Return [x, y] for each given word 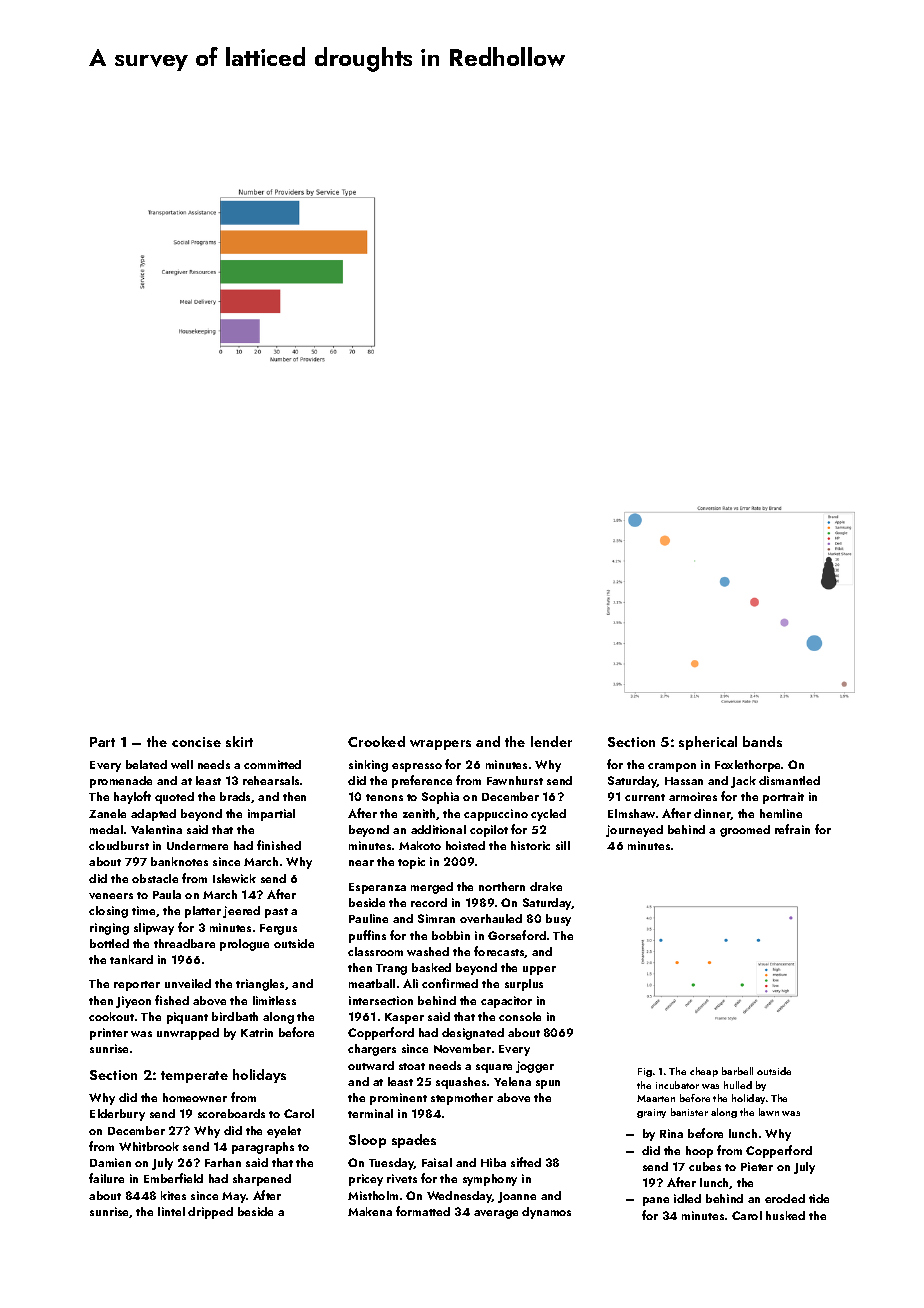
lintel [171, 1211]
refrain [792, 829]
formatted [423, 1211]
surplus [524, 985]
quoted [174, 798]
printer [109, 1034]
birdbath [235, 1016]
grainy [651, 1113]
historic [530, 845]
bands [762, 741]
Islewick [234, 878]
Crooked [376, 741]
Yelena [512, 1081]
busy [558, 920]
